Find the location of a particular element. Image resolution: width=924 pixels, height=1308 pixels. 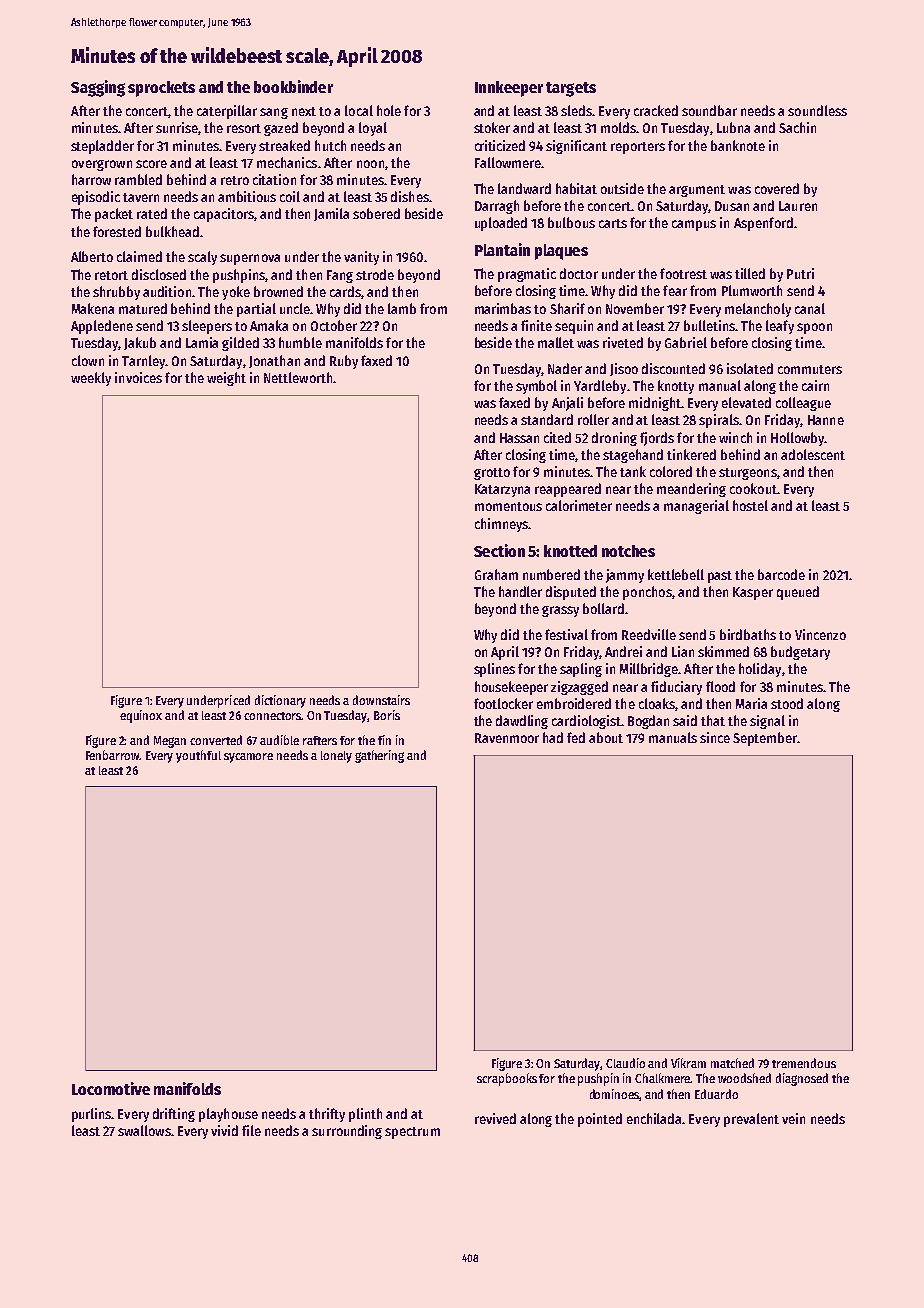

finite is located at coordinates (536, 325).
